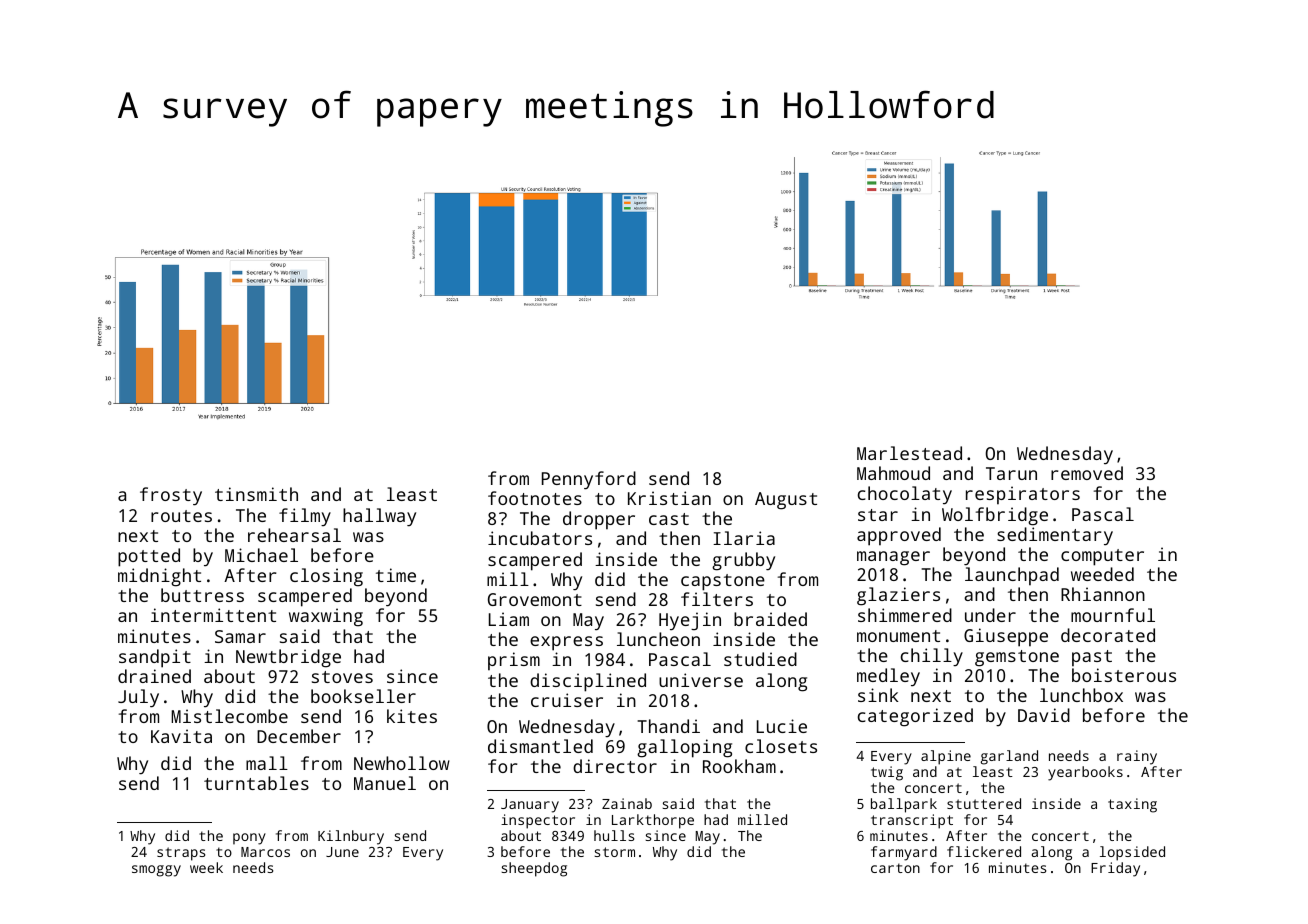 This screenshot has width=1308, height=924. I want to click on turntables, so click(256, 783).
